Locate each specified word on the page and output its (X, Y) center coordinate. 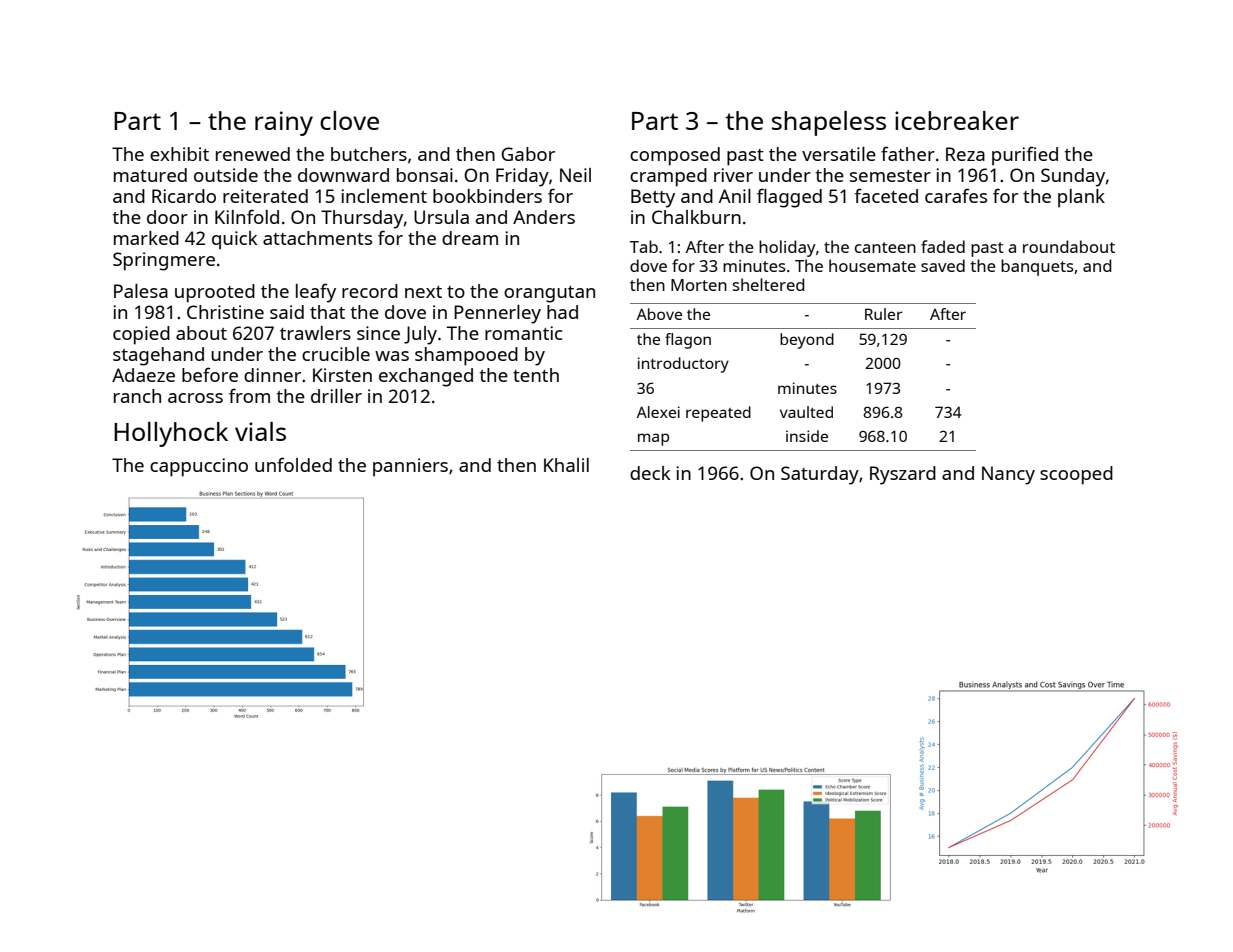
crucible (336, 354)
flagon (688, 341)
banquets (1037, 267)
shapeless (829, 123)
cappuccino (199, 467)
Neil (575, 175)
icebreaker (957, 120)
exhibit (179, 154)
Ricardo (184, 196)
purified (1025, 156)
